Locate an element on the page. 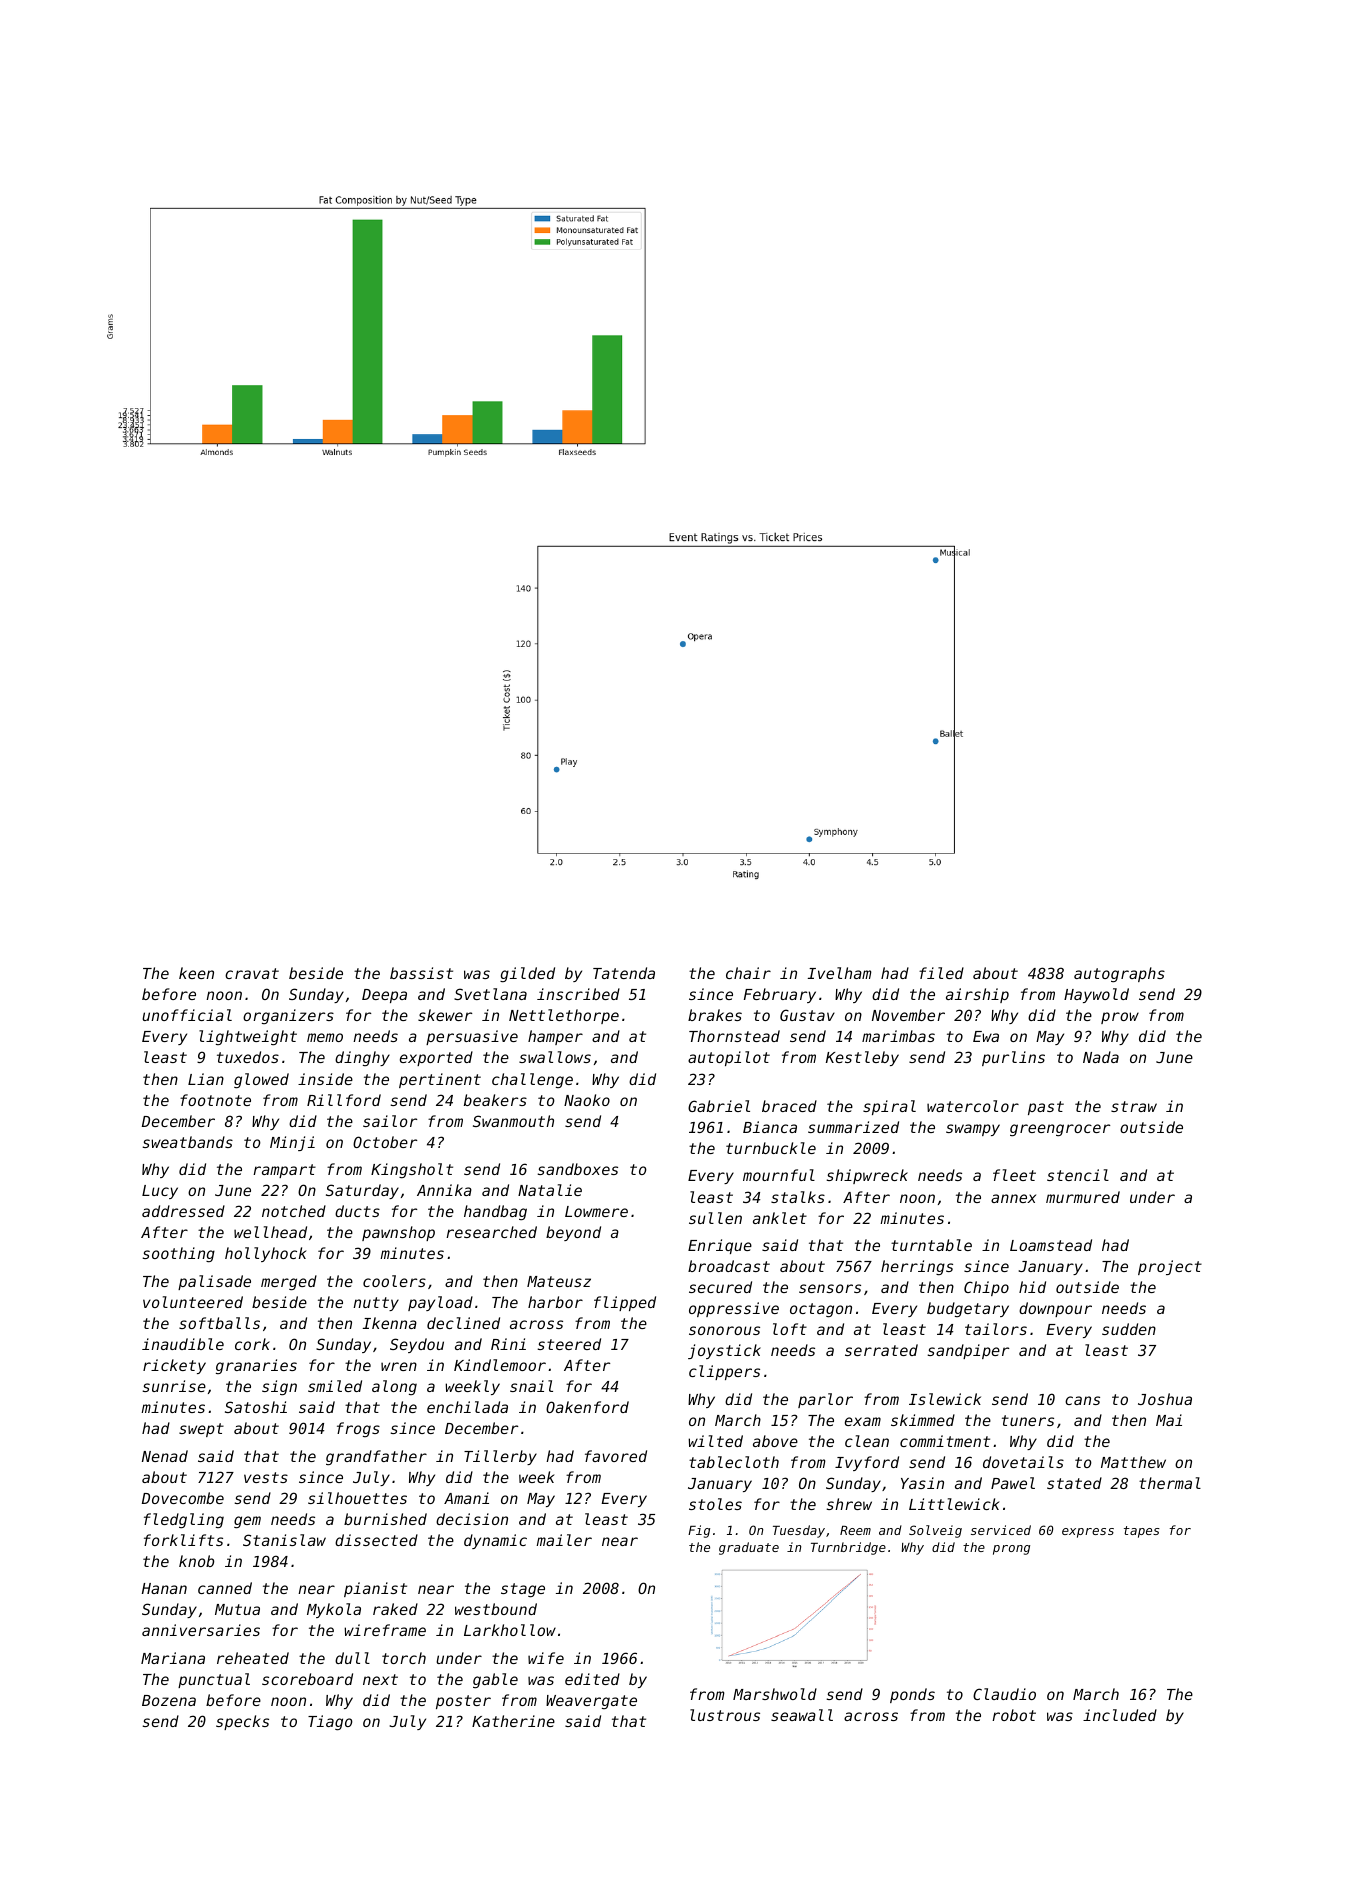  Marshwold is located at coordinates (775, 1694).
